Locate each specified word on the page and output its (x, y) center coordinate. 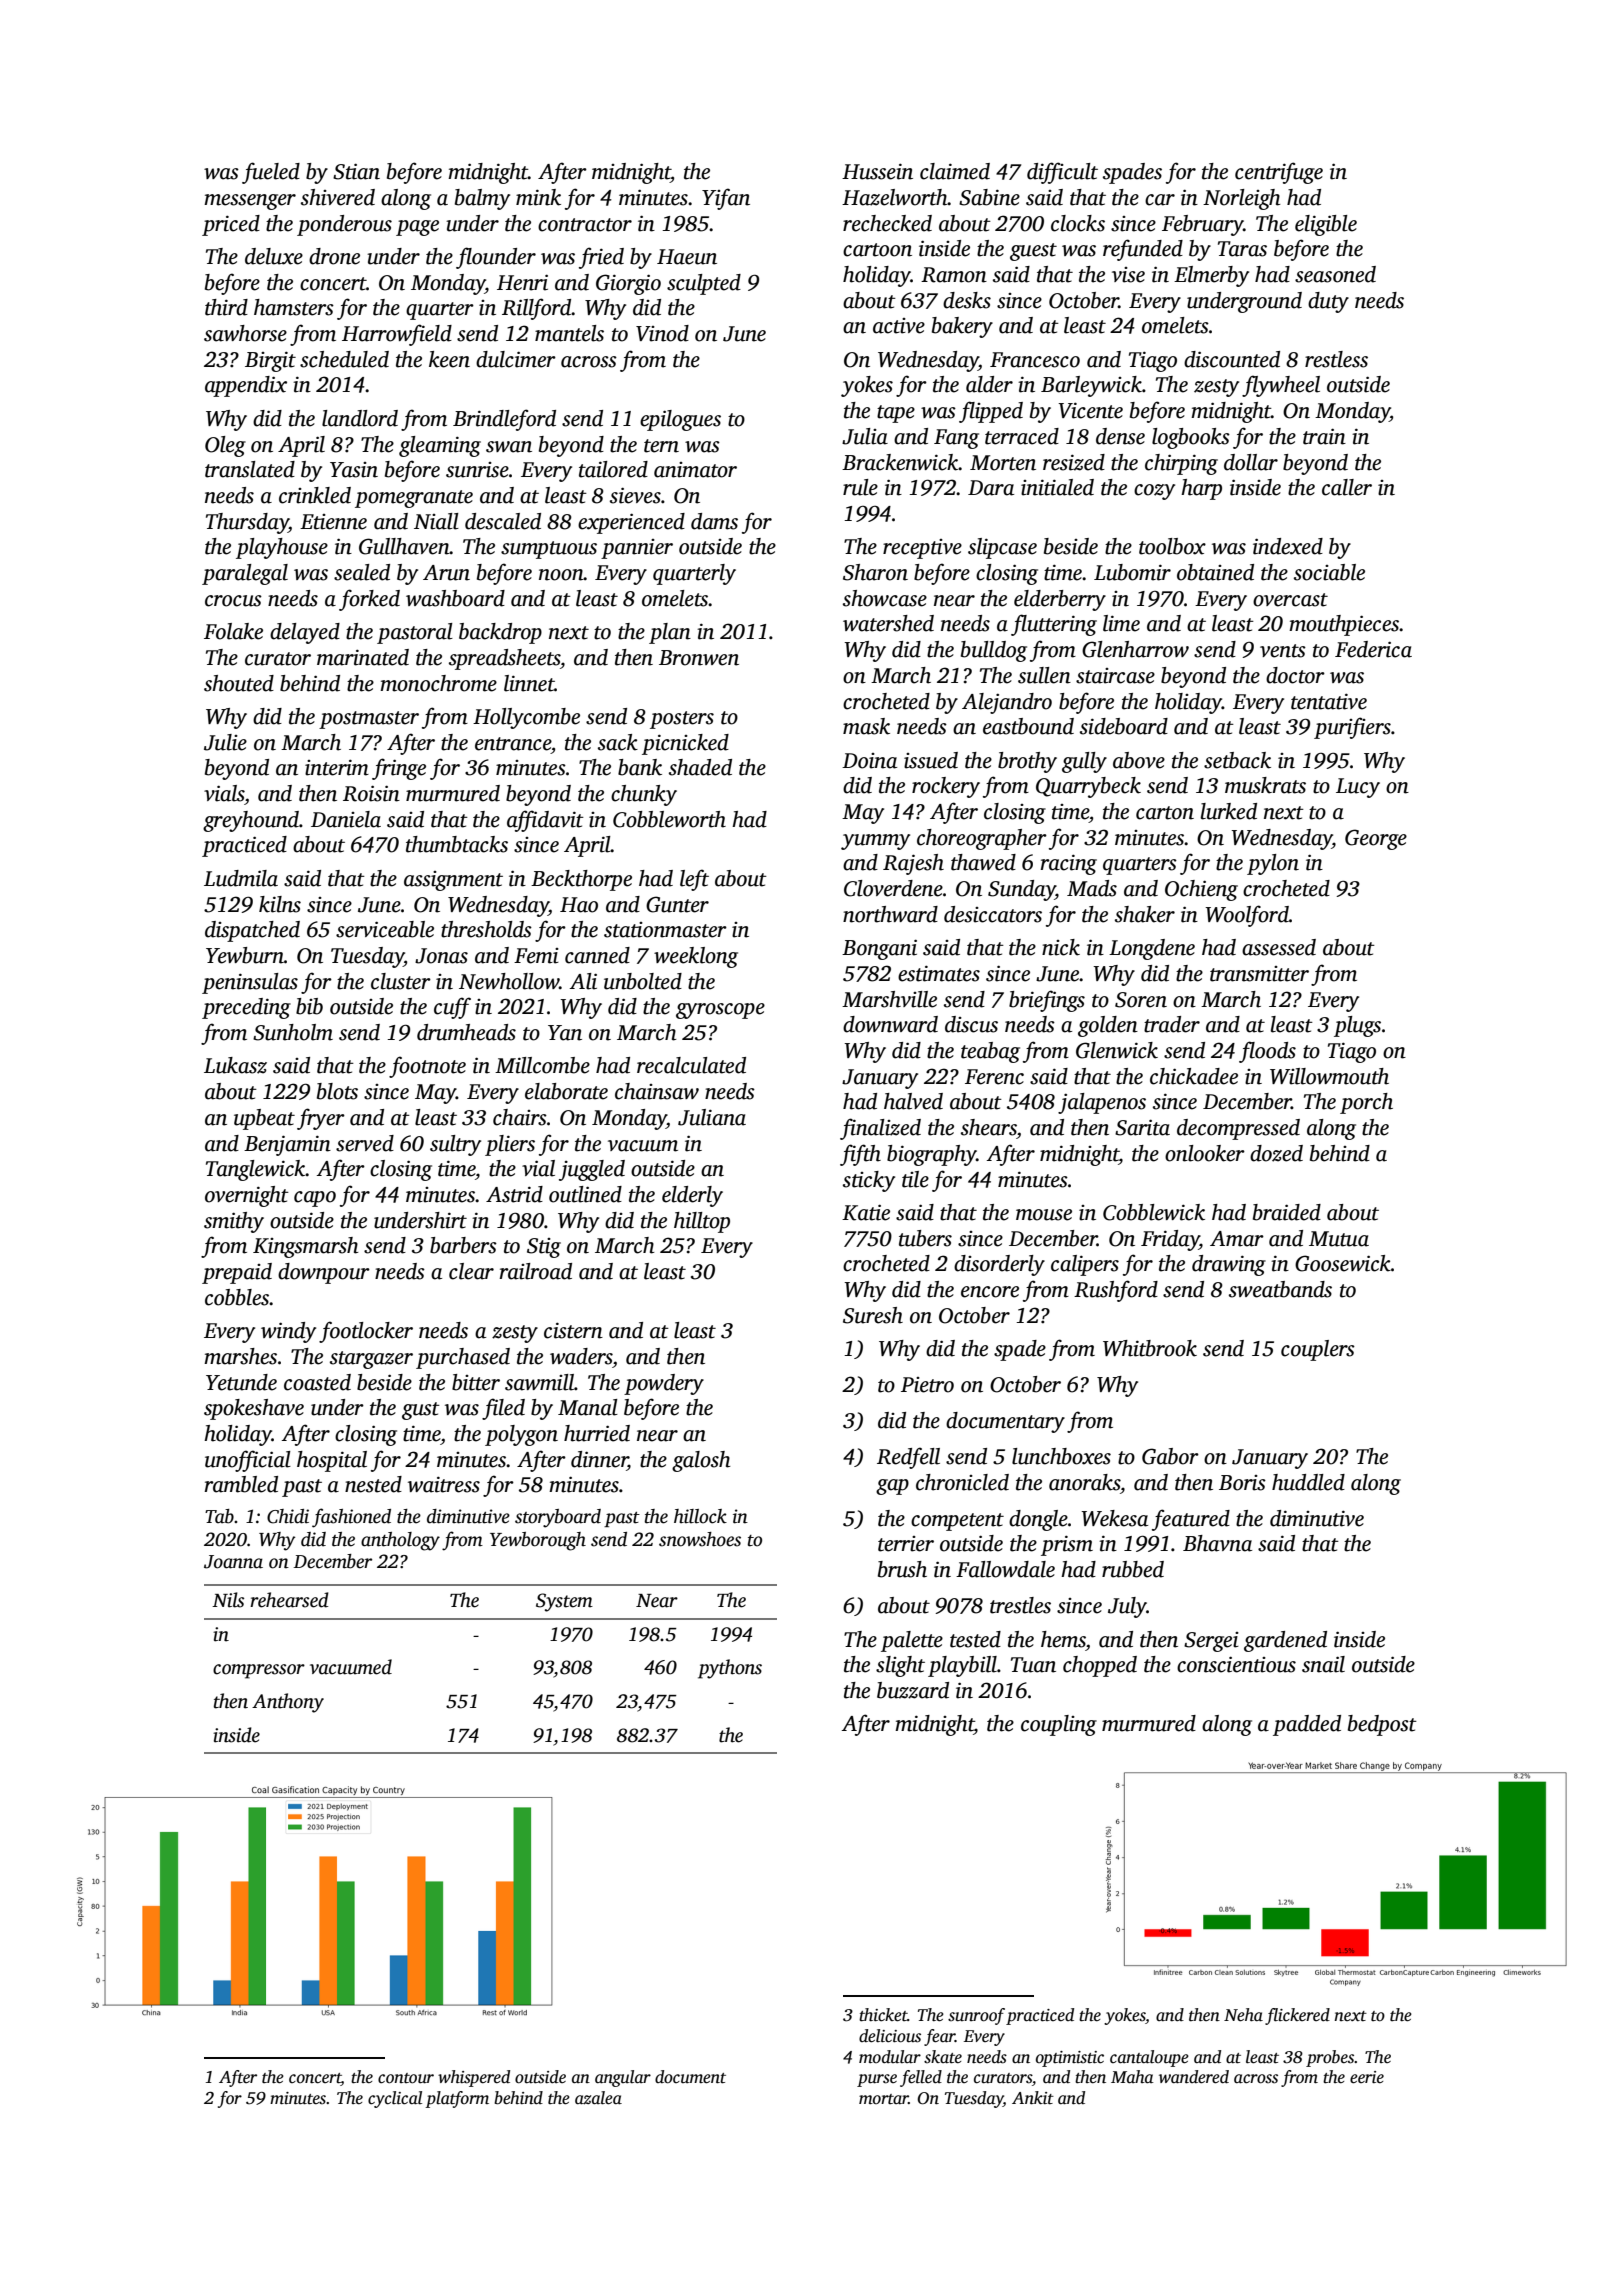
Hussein (877, 171)
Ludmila (241, 878)
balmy (482, 199)
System (564, 1602)
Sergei (1211, 1642)
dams (714, 521)
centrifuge (1279, 173)
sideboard (1124, 726)
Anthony (288, 1703)
